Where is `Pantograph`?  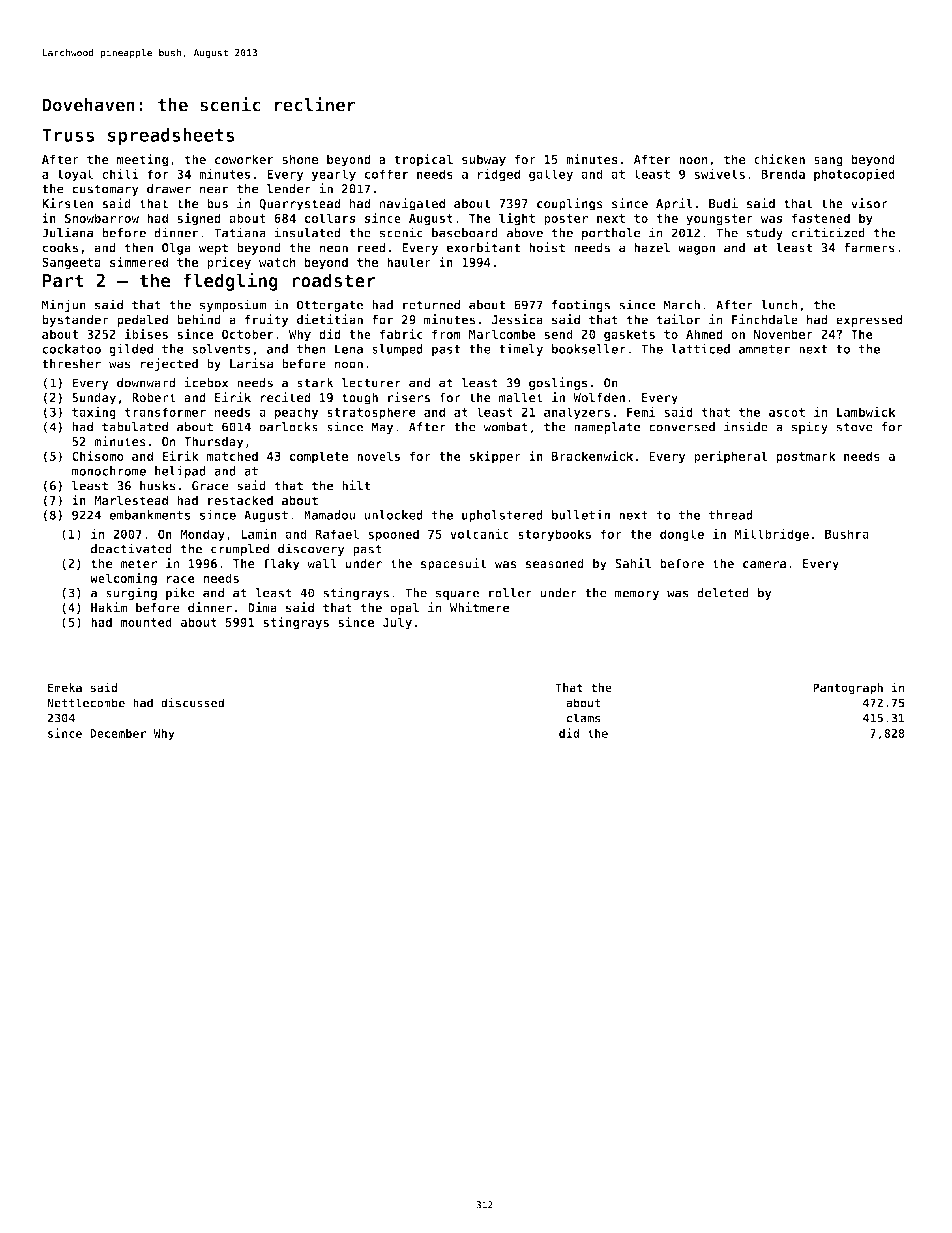
Pantograph is located at coordinates (848, 689).
